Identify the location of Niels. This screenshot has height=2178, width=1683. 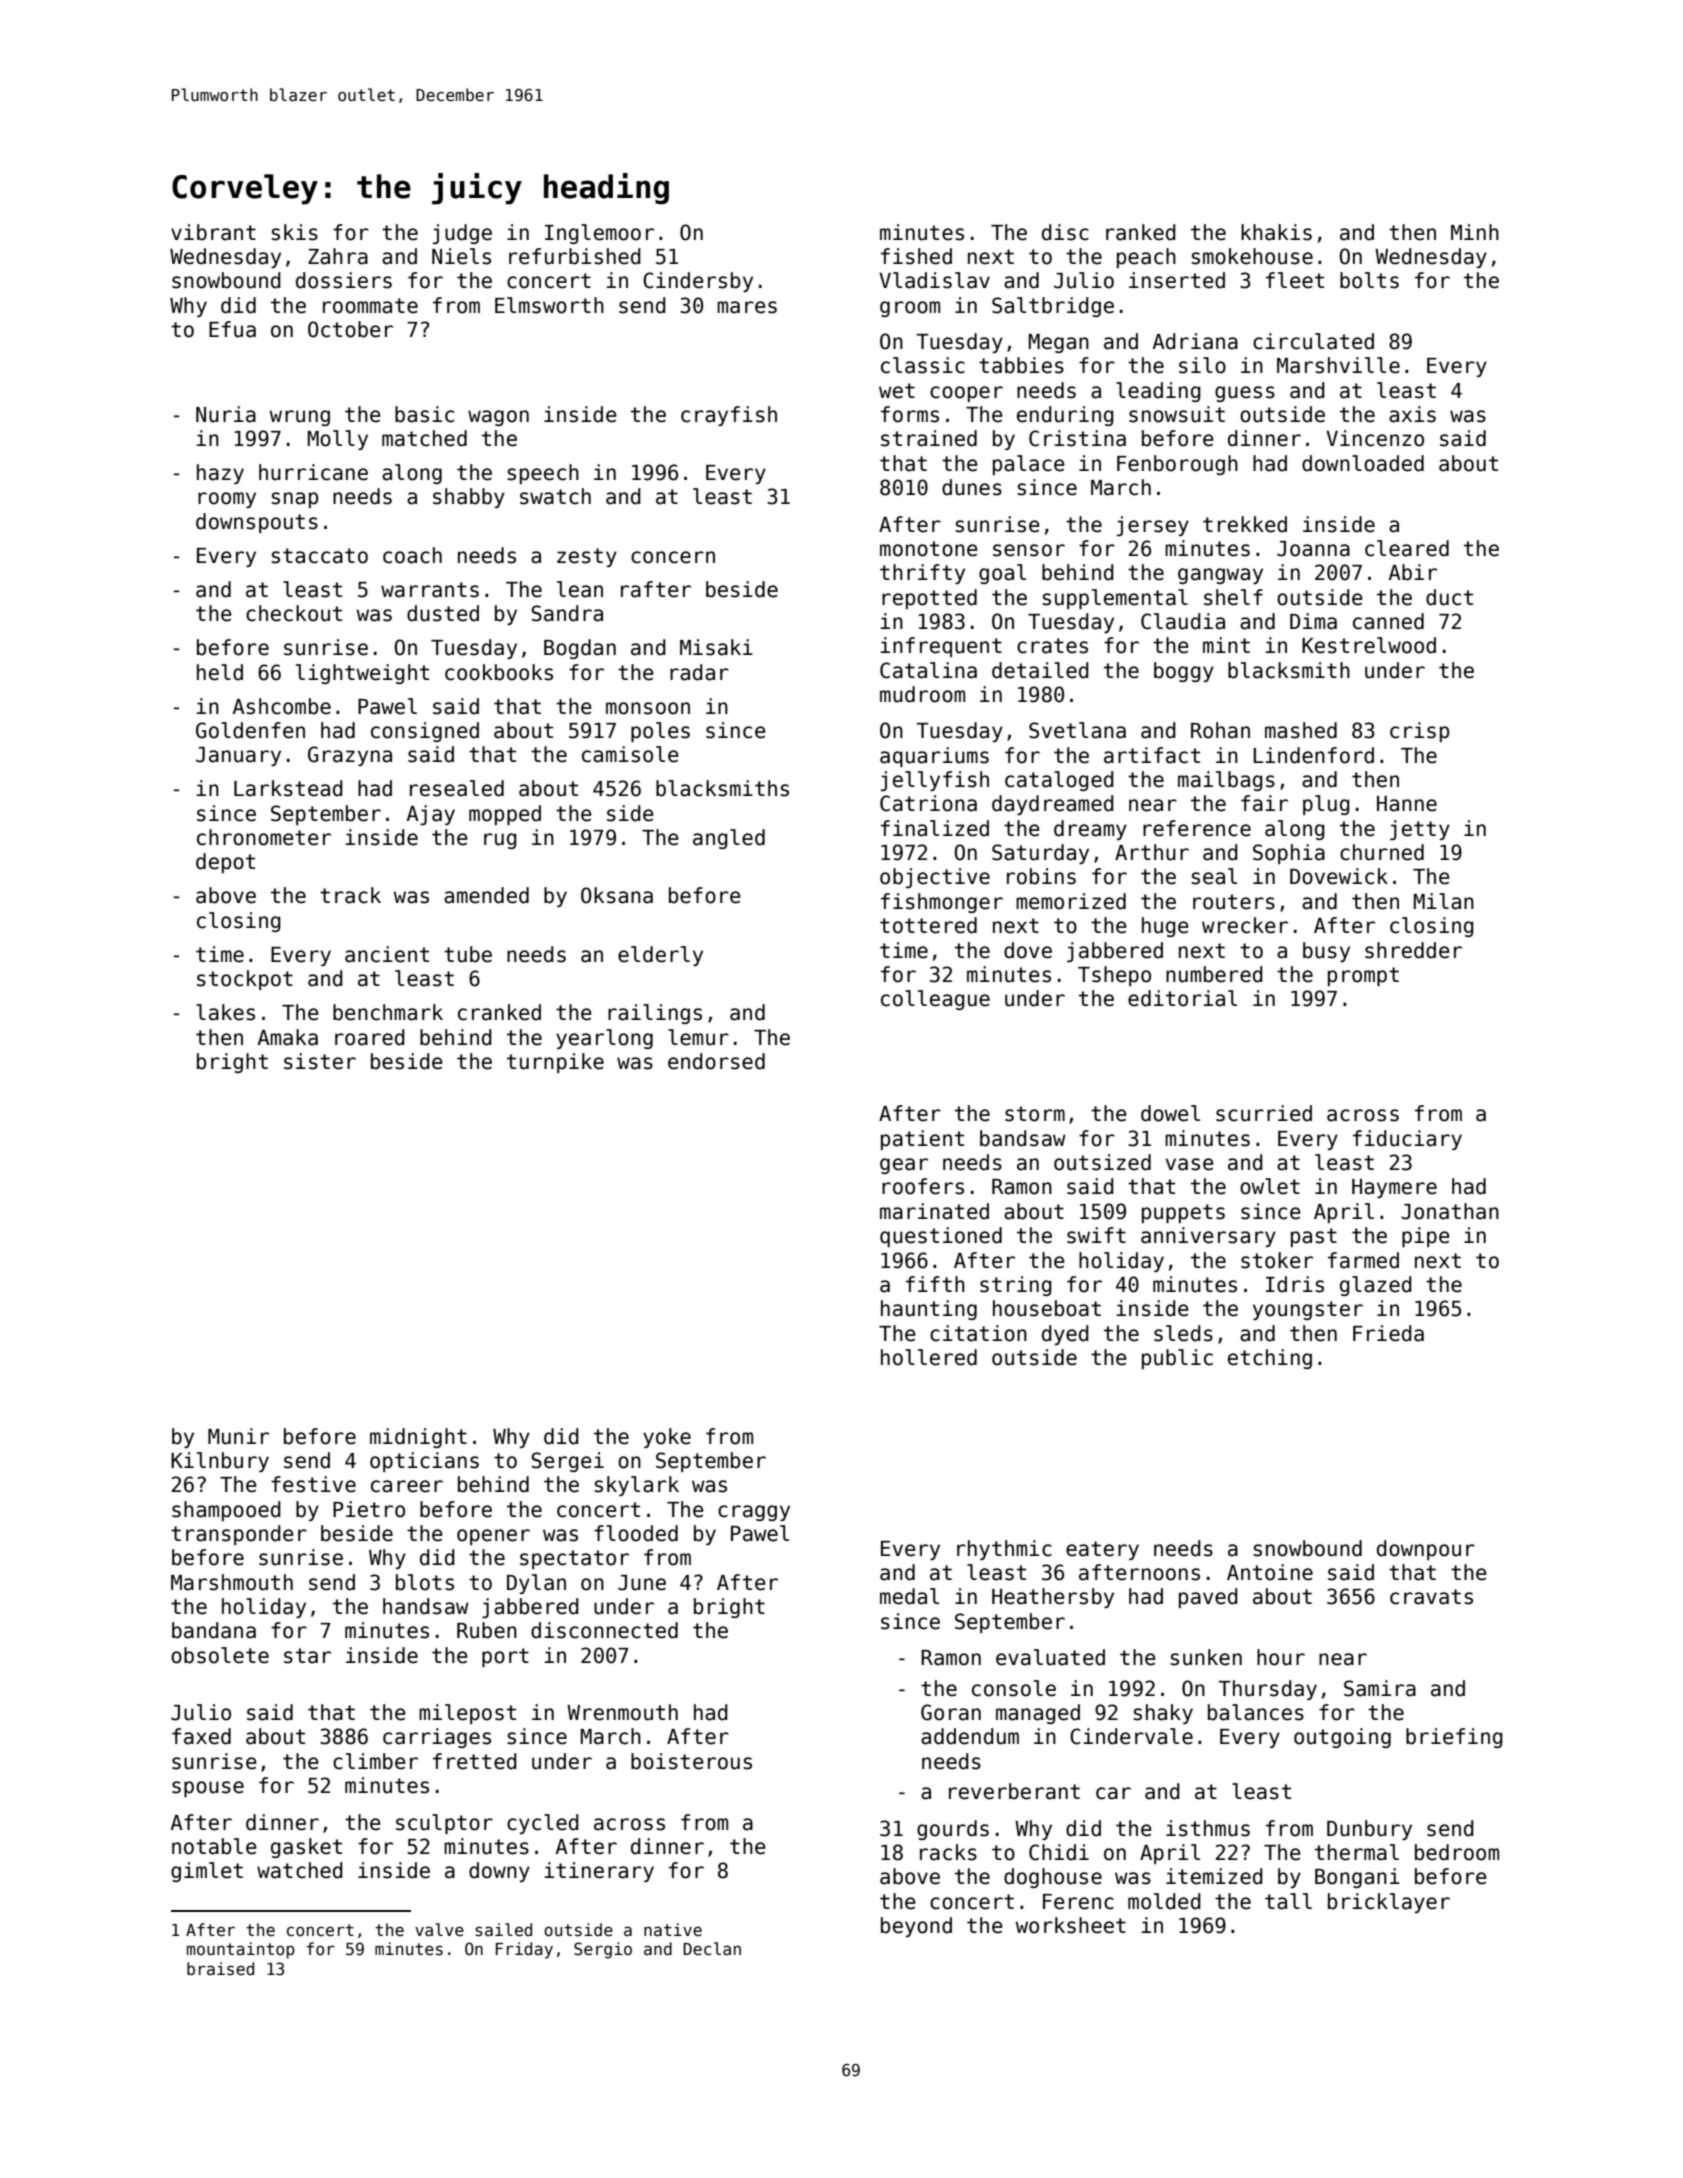
(461, 256).
